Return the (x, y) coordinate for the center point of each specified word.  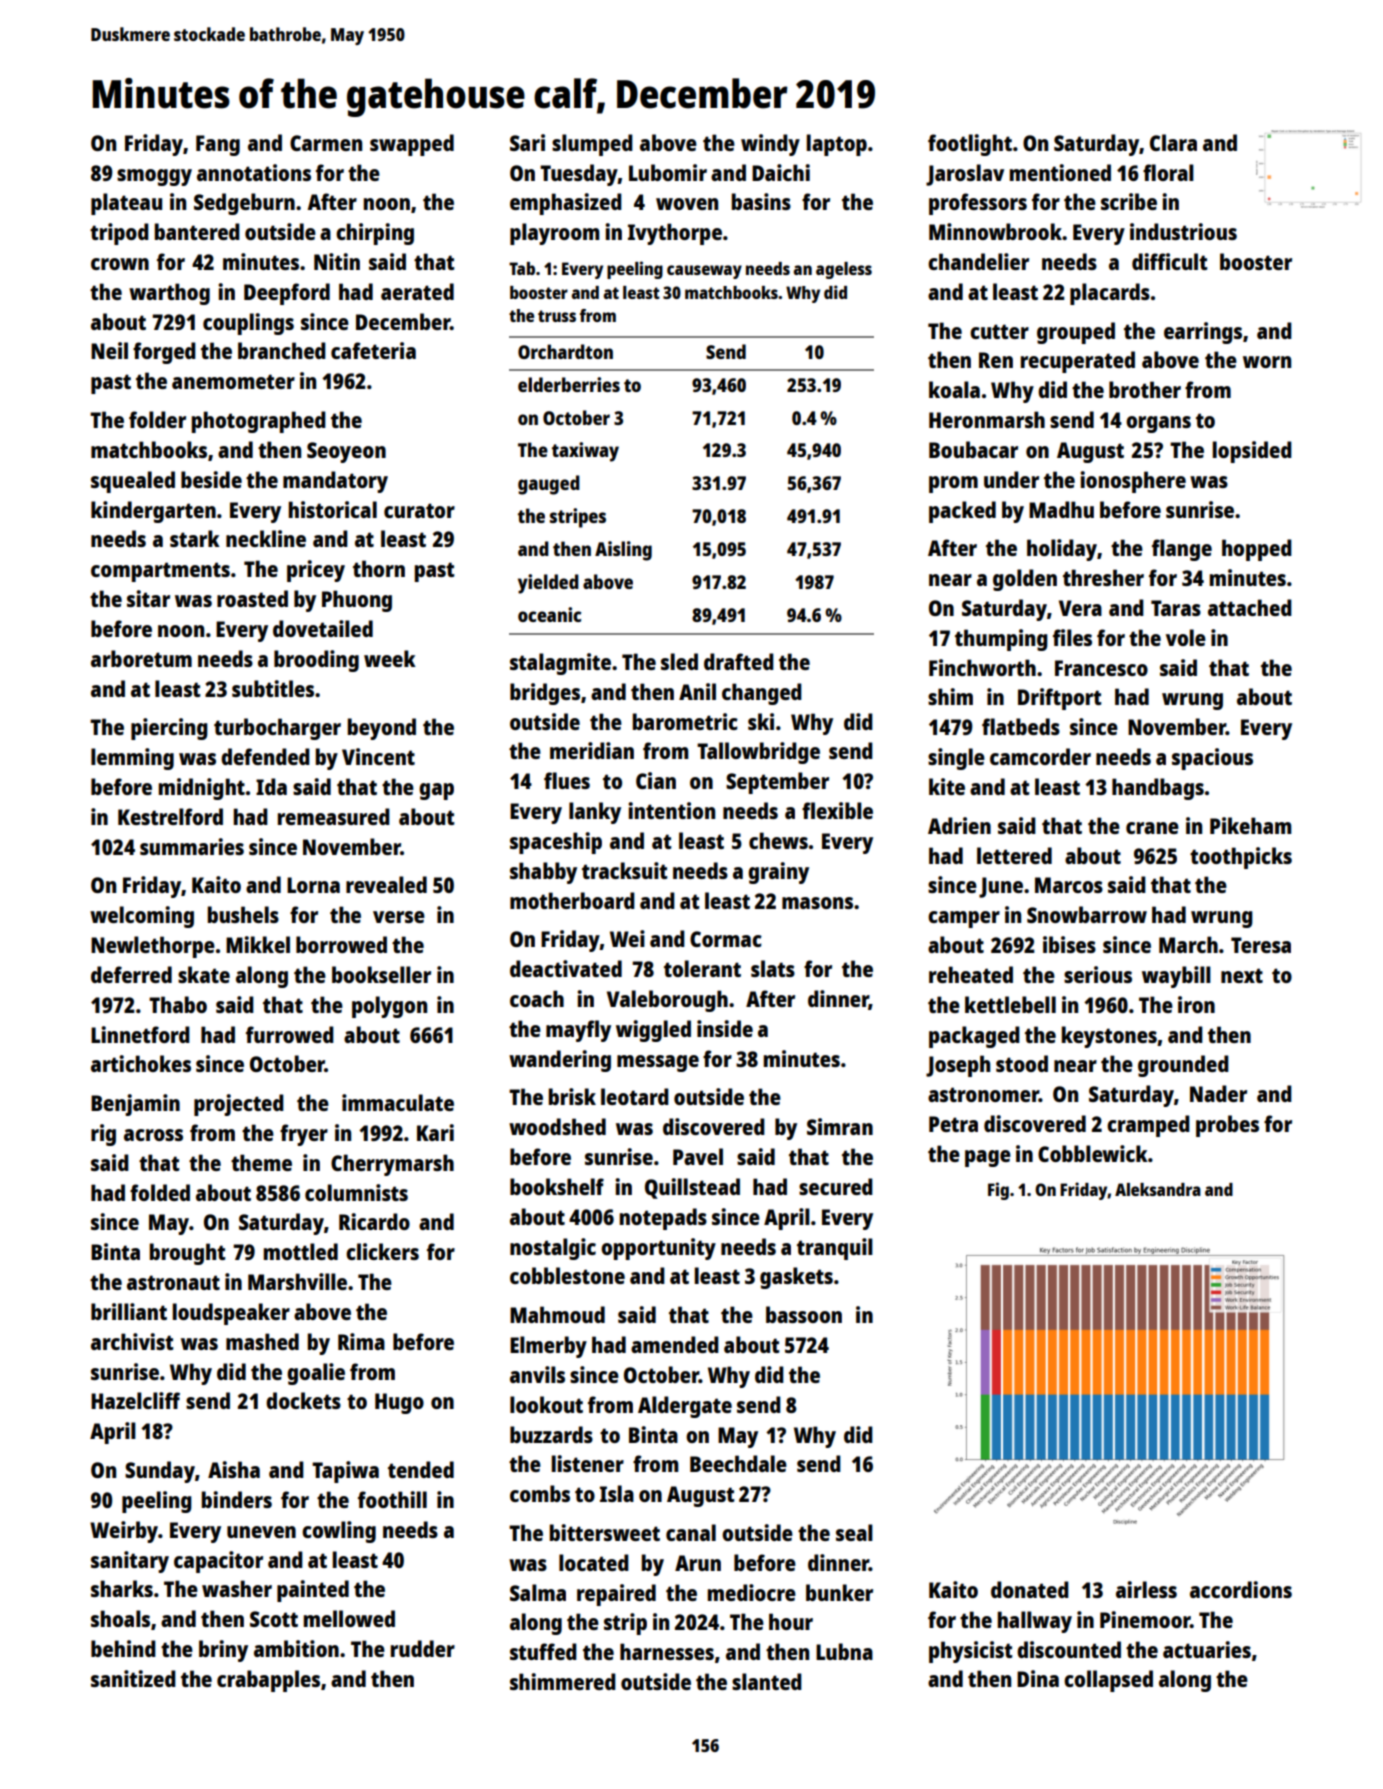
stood (1022, 1063)
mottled (300, 1251)
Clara (1173, 142)
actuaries (1207, 1649)
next (1242, 975)
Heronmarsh (987, 419)
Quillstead (692, 1188)
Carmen (326, 143)
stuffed (543, 1651)
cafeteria (373, 350)
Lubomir (668, 172)
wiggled (653, 1031)
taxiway (585, 452)
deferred (131, 974)
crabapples (268, 1681)
